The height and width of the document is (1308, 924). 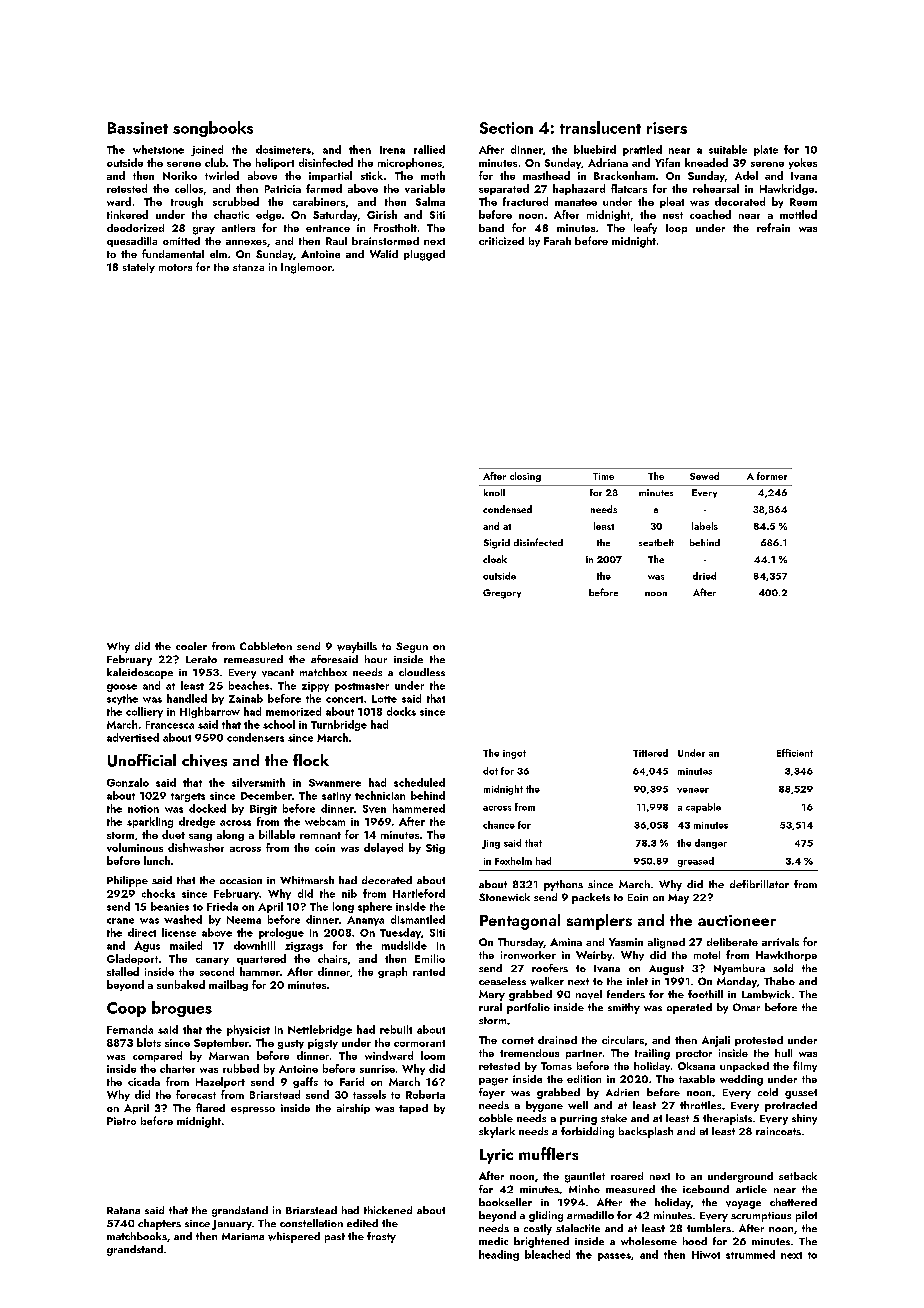 What do you see at coordinates (357, 647) in the document?
I see `waybills` at bounding box center [357, 647].
